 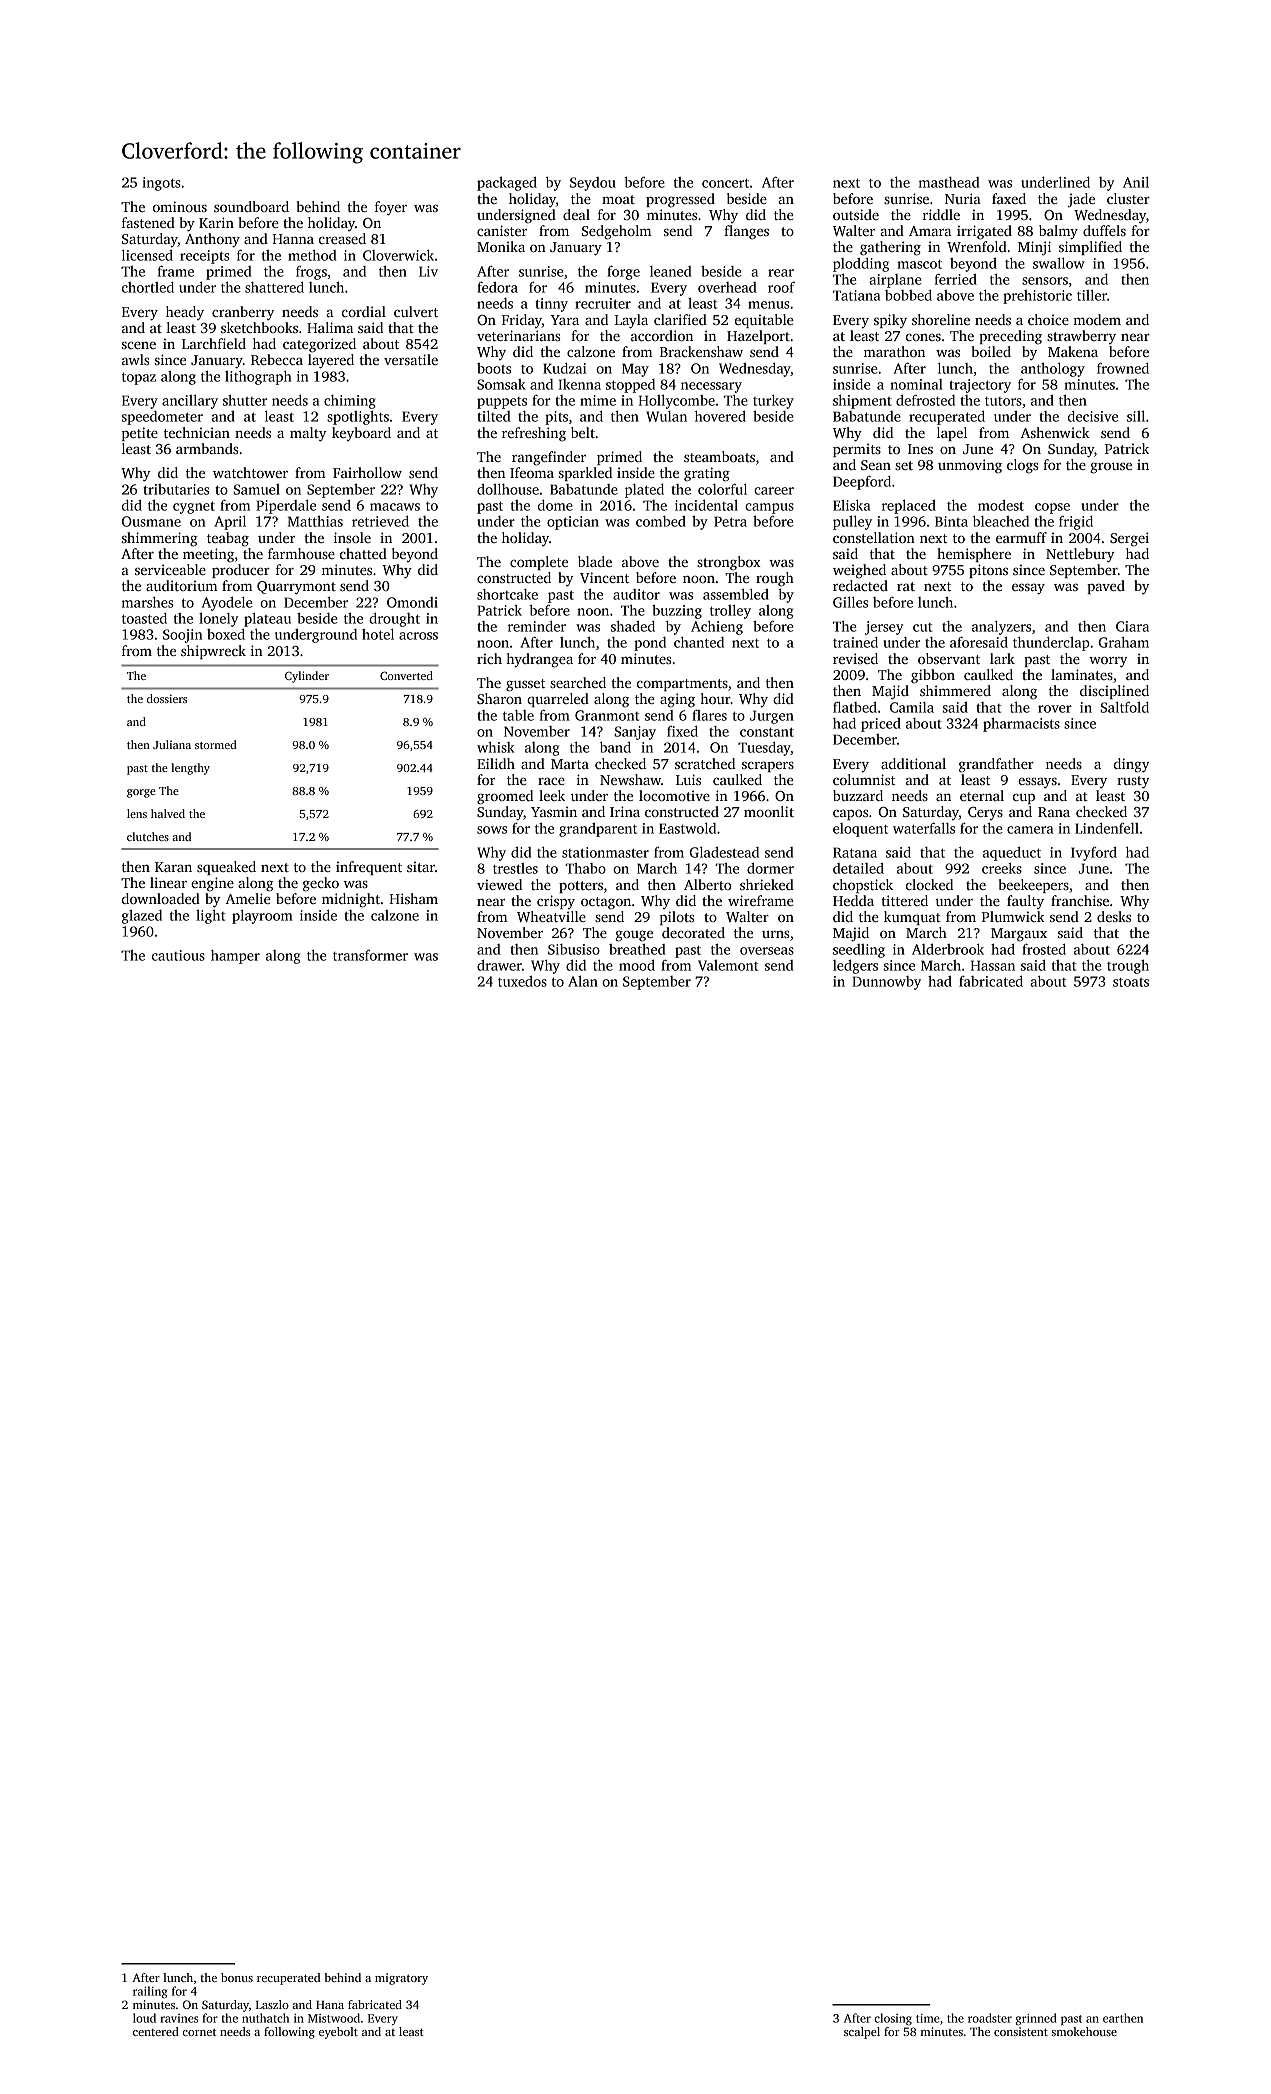 I want to click on Alan, so click(x=583, y=981).
